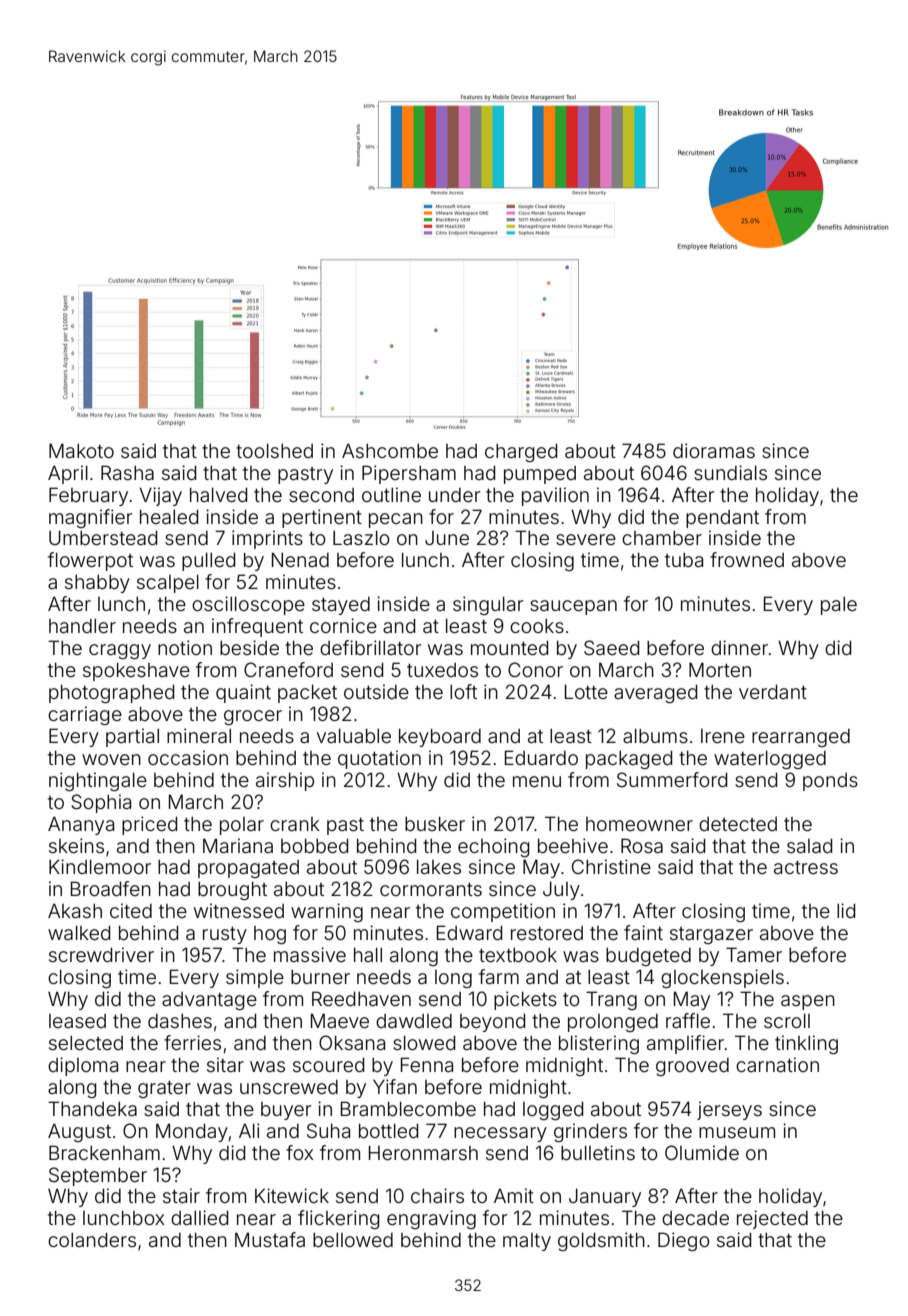  What do you see at coordinates (714, 450) in the screenshot?
I see `dioramas` at bounding box center [714, 450].
